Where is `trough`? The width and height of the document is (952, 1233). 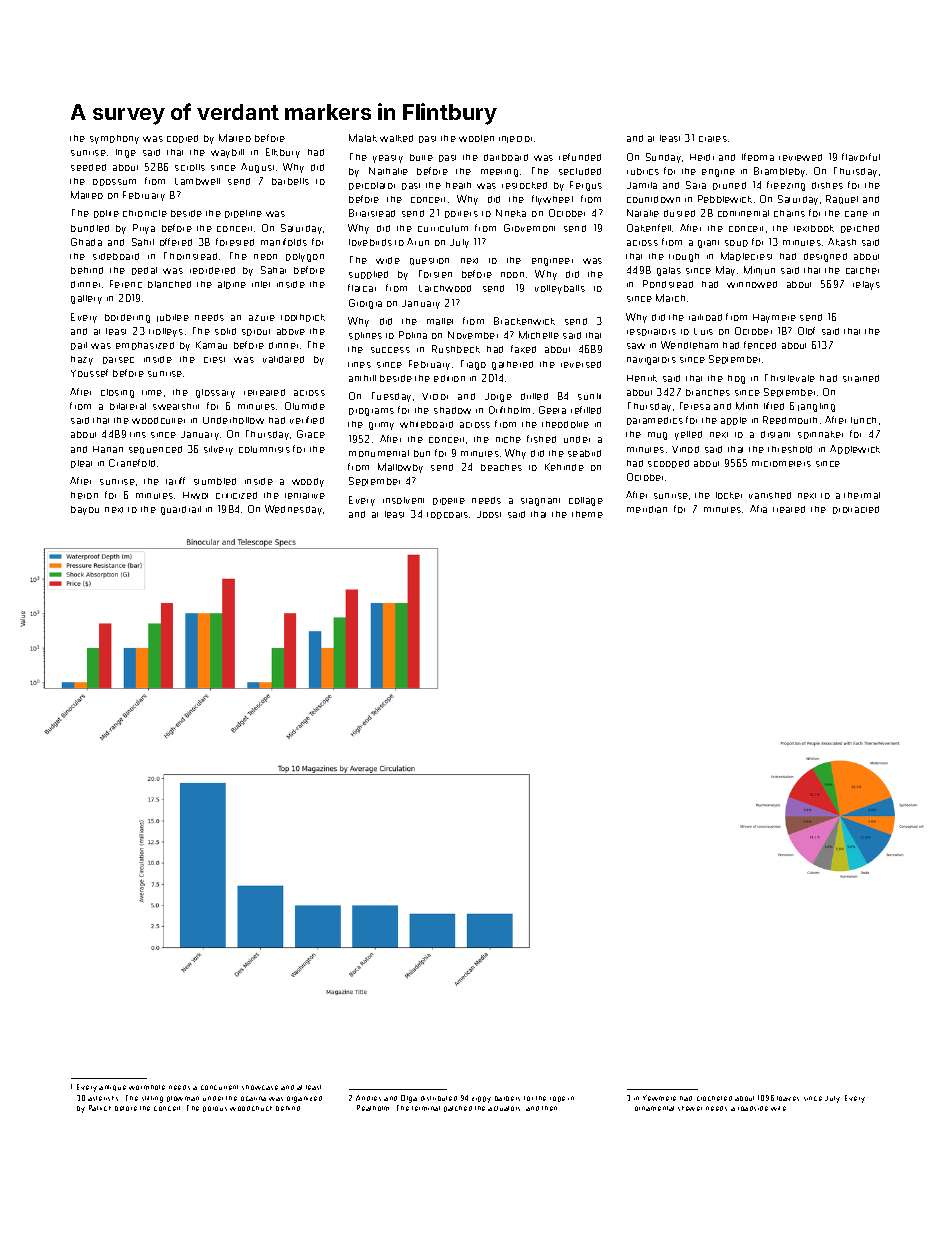
trough is located at coordinates (684, 257).
